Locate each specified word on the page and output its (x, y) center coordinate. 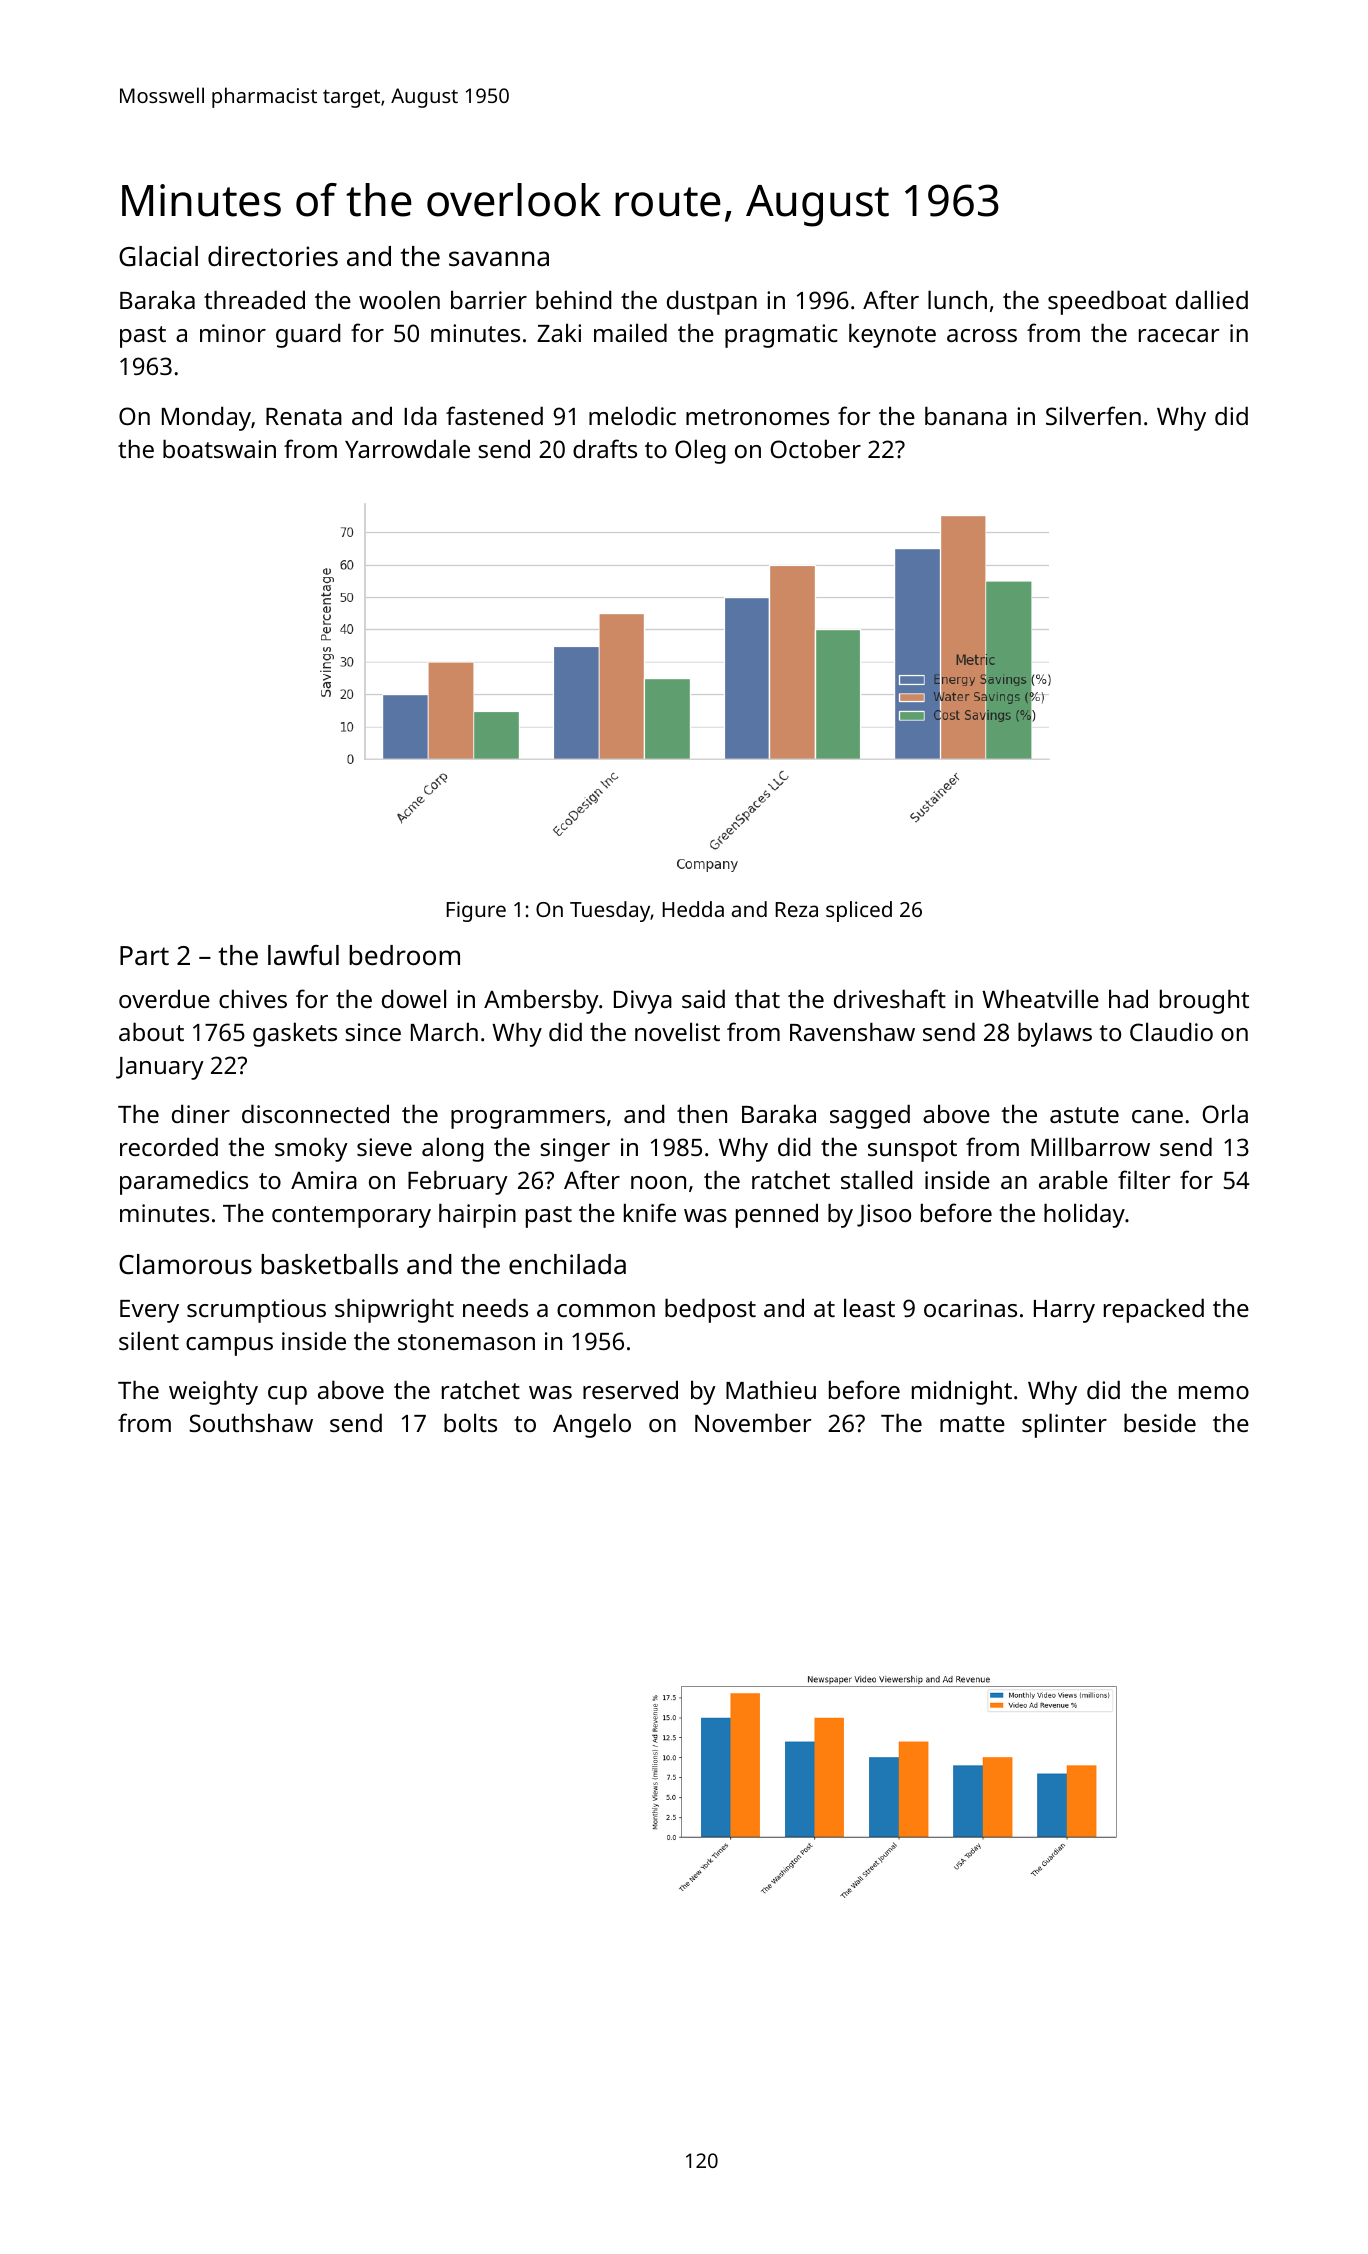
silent (149, 1340)
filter (1144, 1179)
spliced (859, 911)
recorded (169, 1146)
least (869, 1307)
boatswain (219, 448)
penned (777, 1215)
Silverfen (1093, 415)
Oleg (700, 451)
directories (273, 256)
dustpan (712, 302)
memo (1214, 1392)
